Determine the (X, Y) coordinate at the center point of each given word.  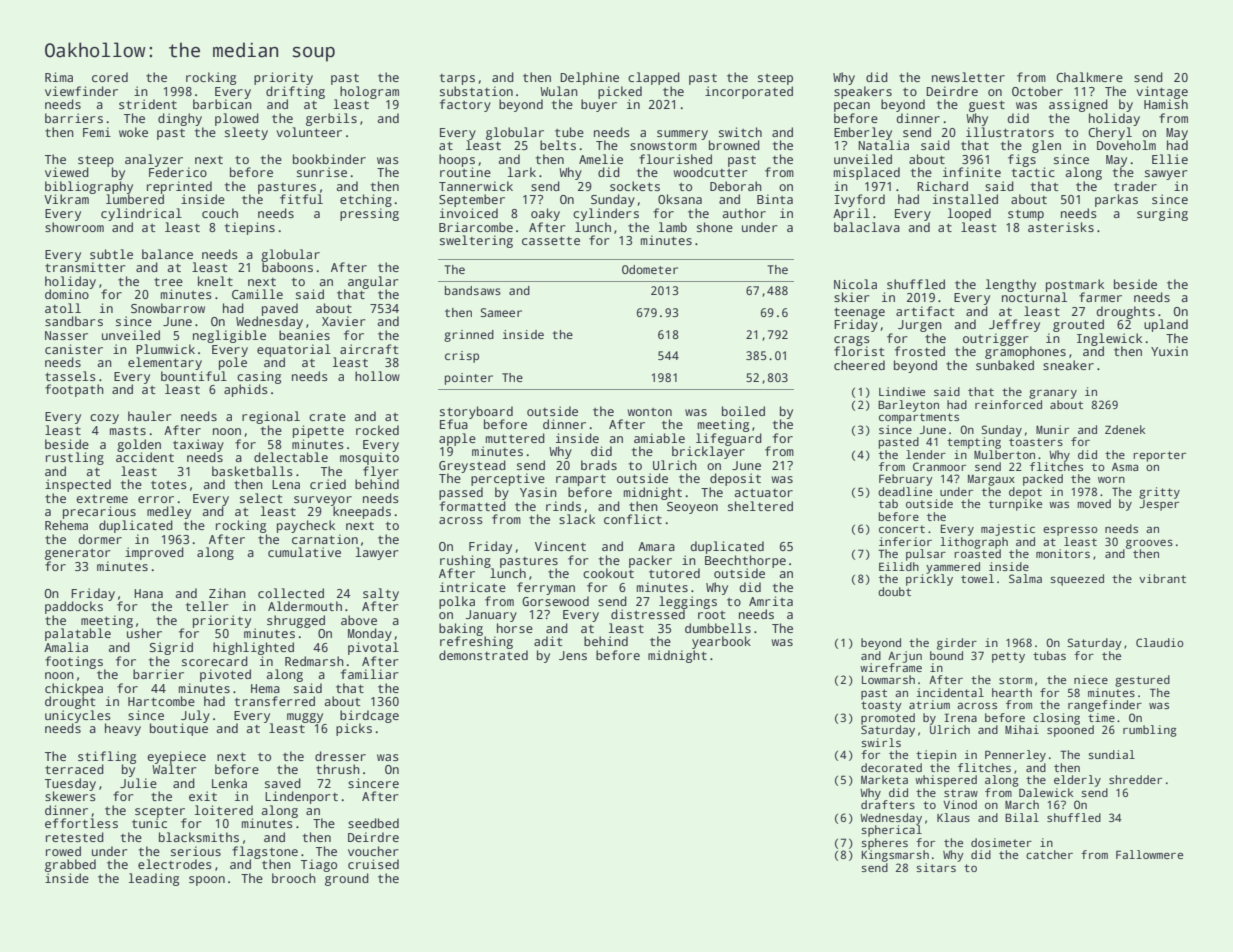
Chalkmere (1089, 77)
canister (74, 349)
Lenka (229, 783)
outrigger (996, 339)
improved (154, 553)
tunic (149, 823)
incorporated (749, 92)
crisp (462, 357)
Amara (656, 546)
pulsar (926, 555)
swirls (881, 742)
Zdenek (1125, 429)
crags (852, 341)
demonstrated (483, 655)
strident (148, 104)
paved (280, 309)
